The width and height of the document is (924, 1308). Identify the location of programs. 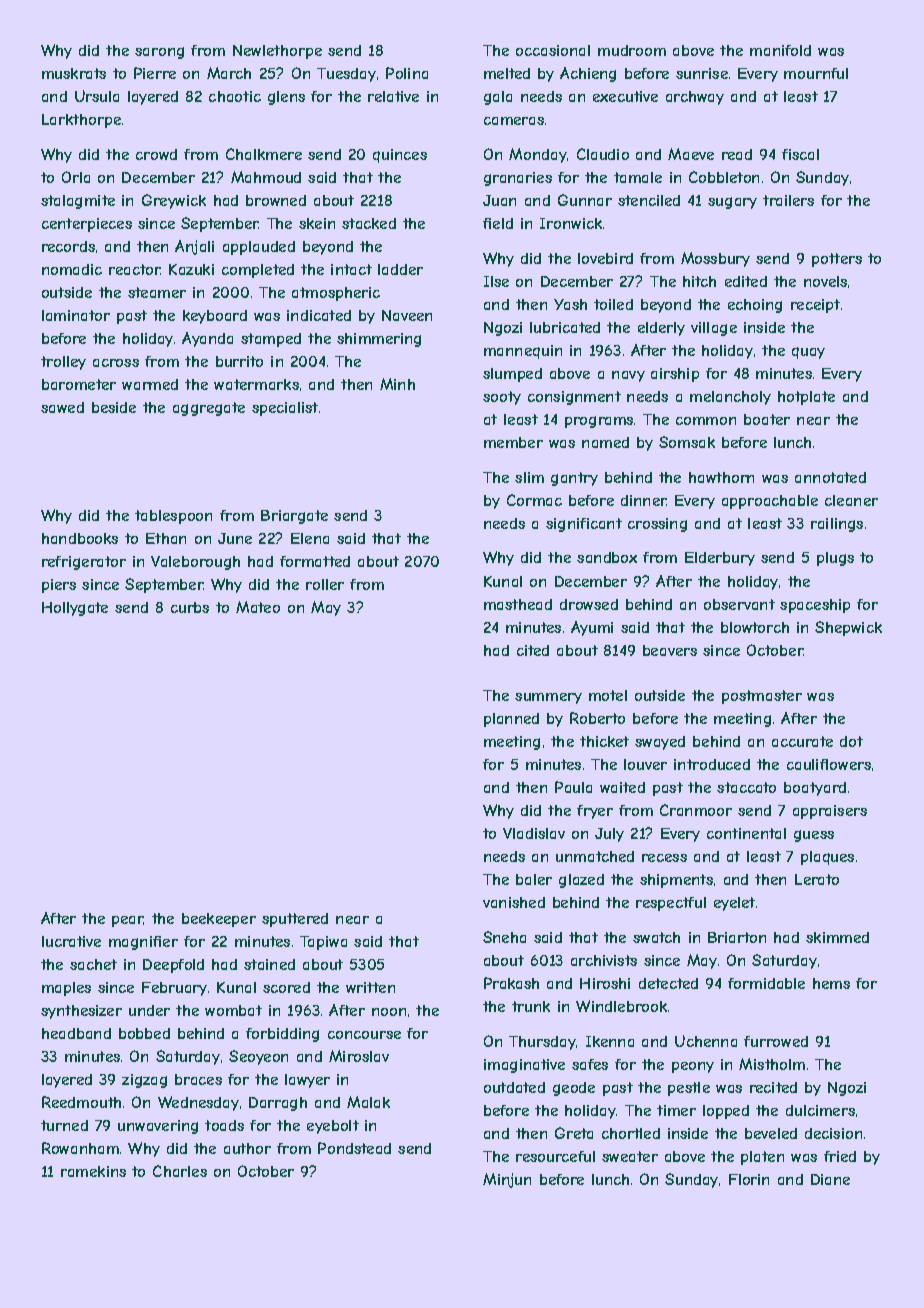
(599, 422).
